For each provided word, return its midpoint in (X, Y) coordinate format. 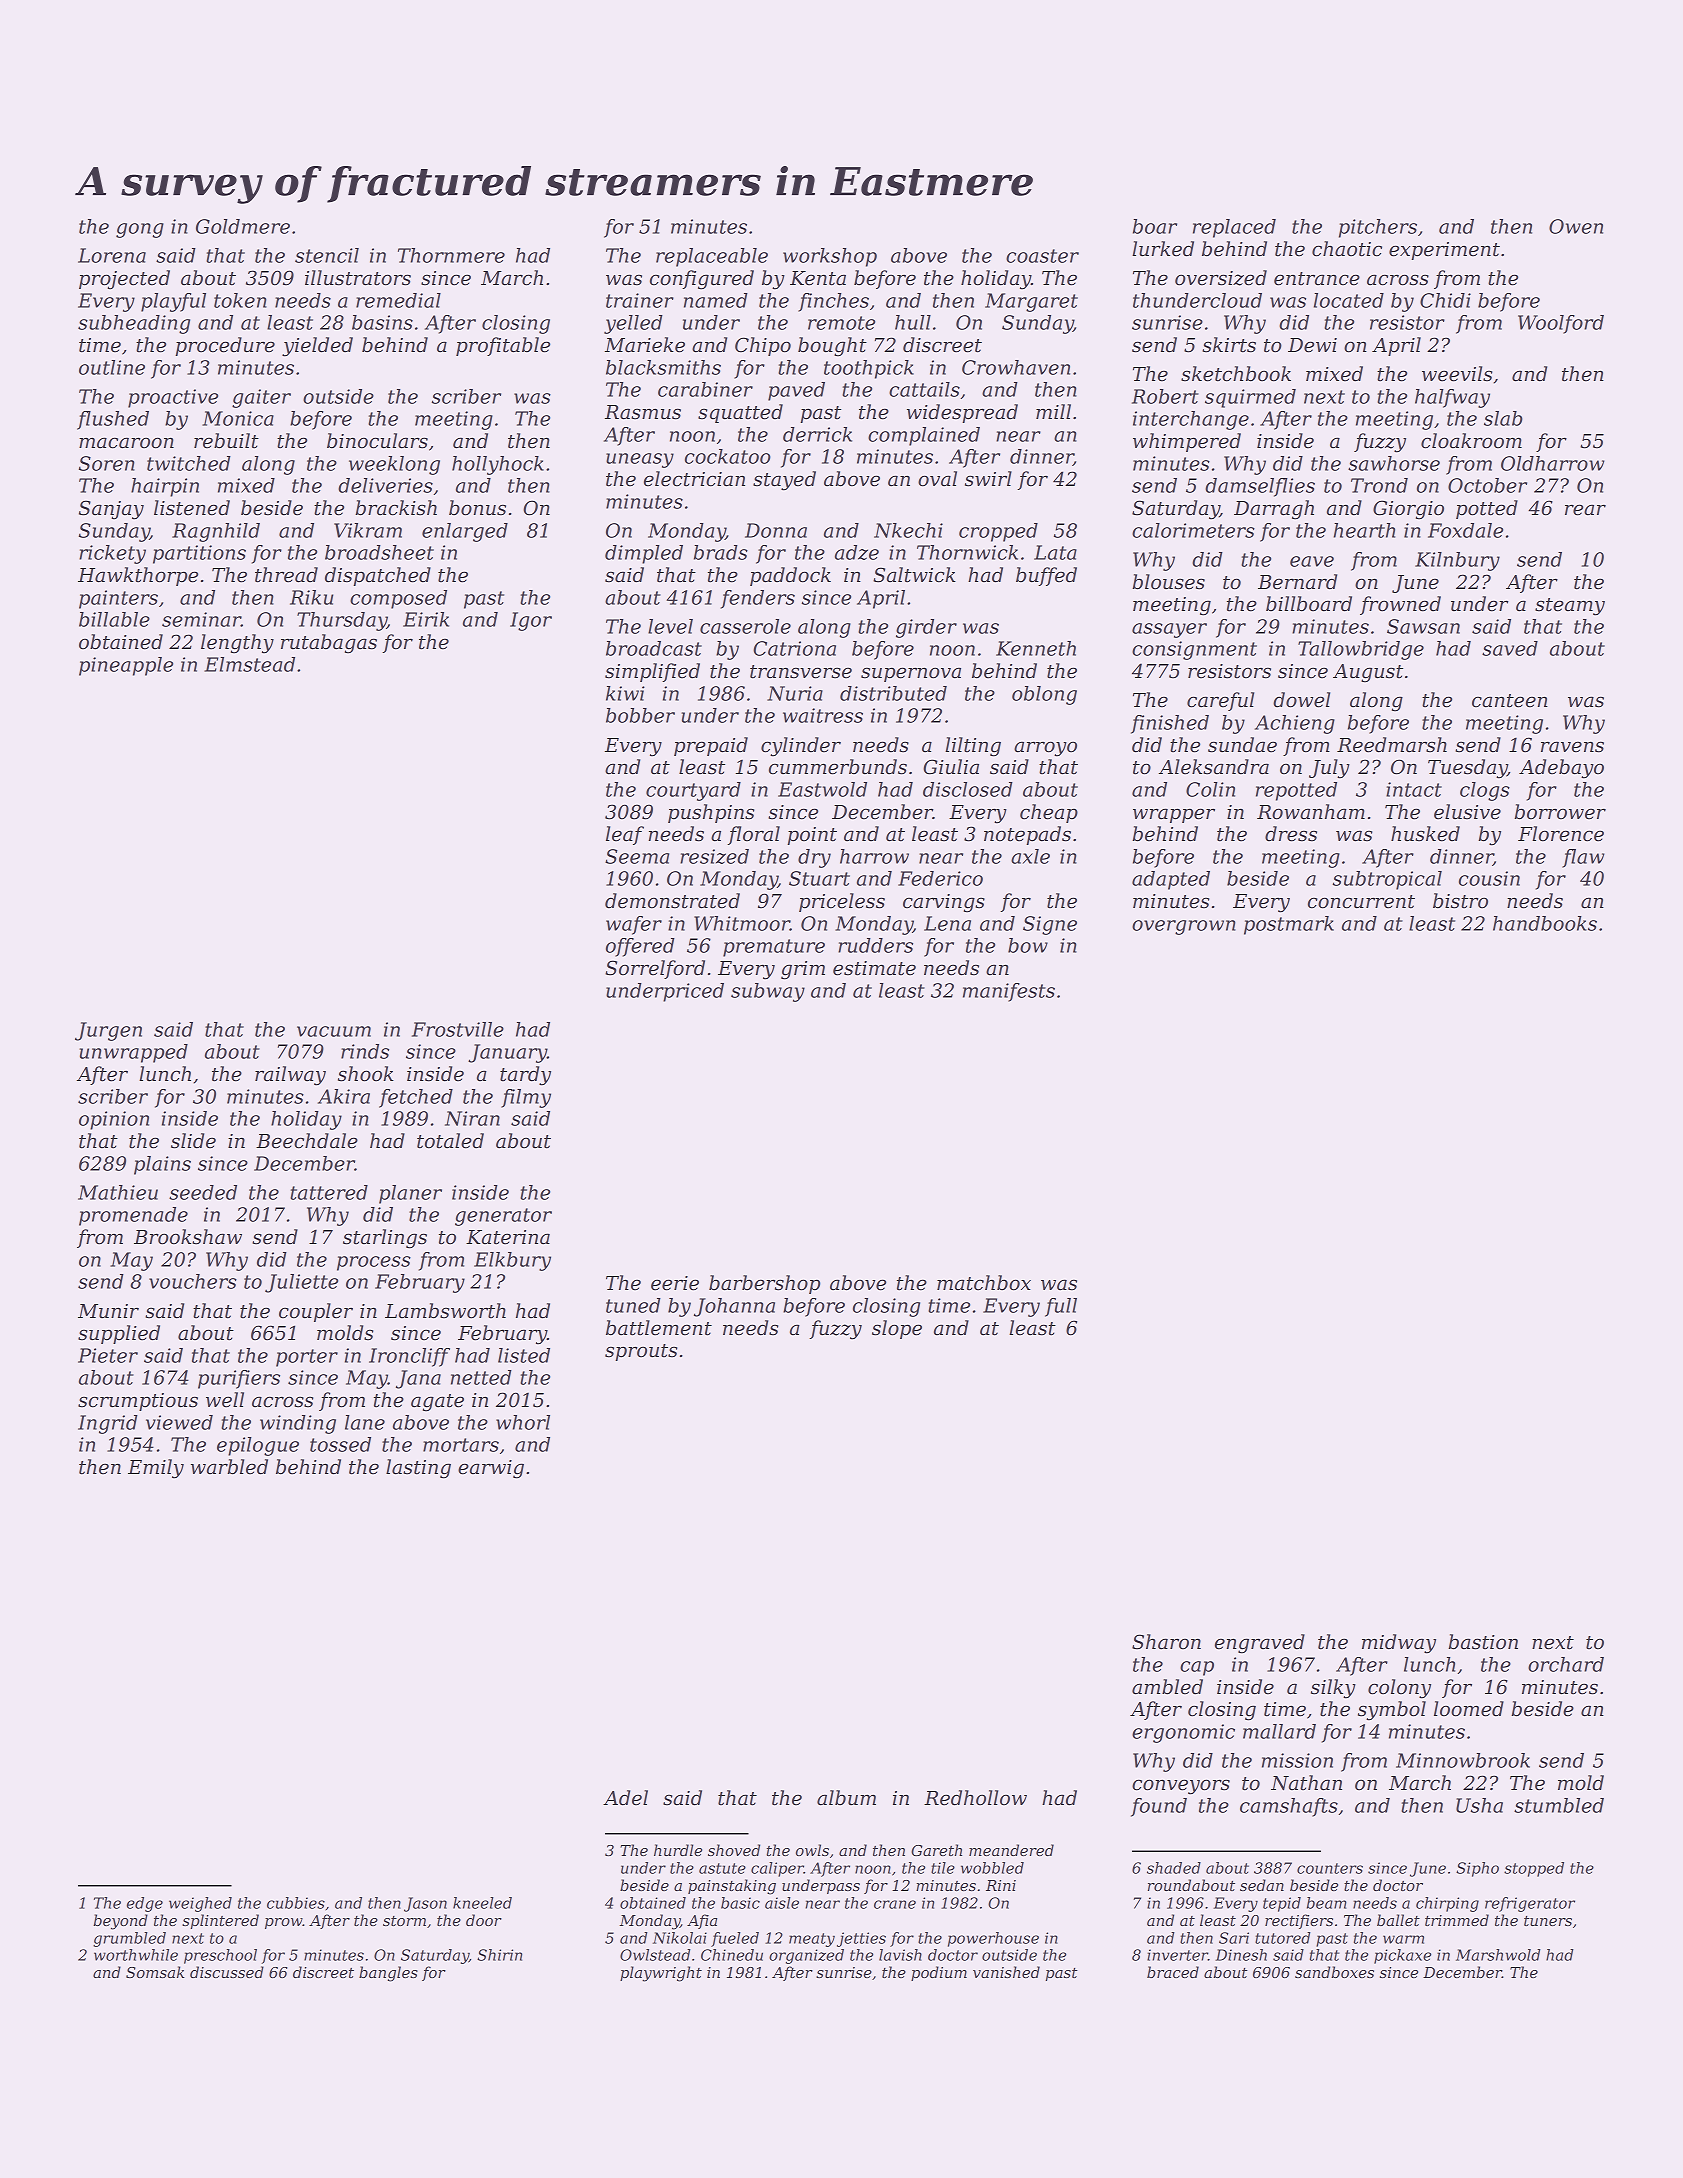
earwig (491, 1469)
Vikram (368, 530)
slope (897, 1329)
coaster (1042, 256)
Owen (1576, 226)
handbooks (1545, 923)
